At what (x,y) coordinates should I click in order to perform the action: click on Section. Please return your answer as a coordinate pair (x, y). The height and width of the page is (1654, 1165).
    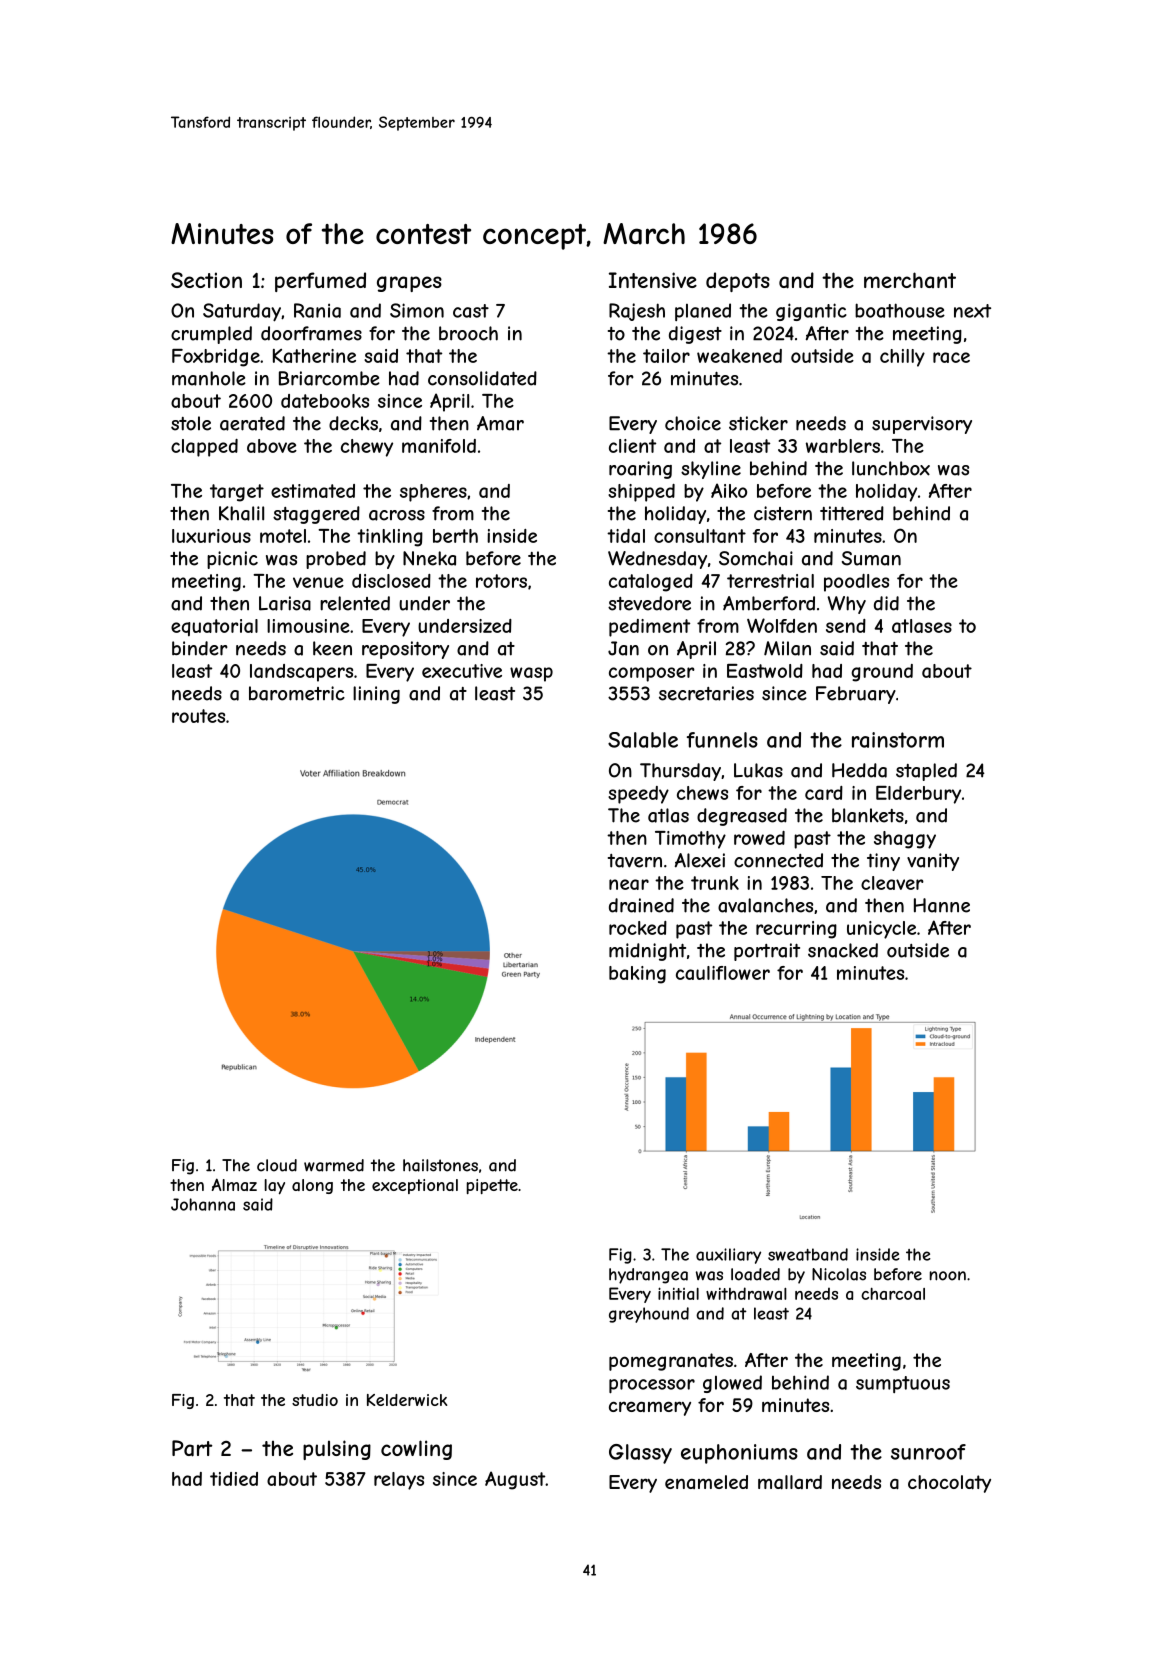
    Looking at the image, I should click on (206, 280).
